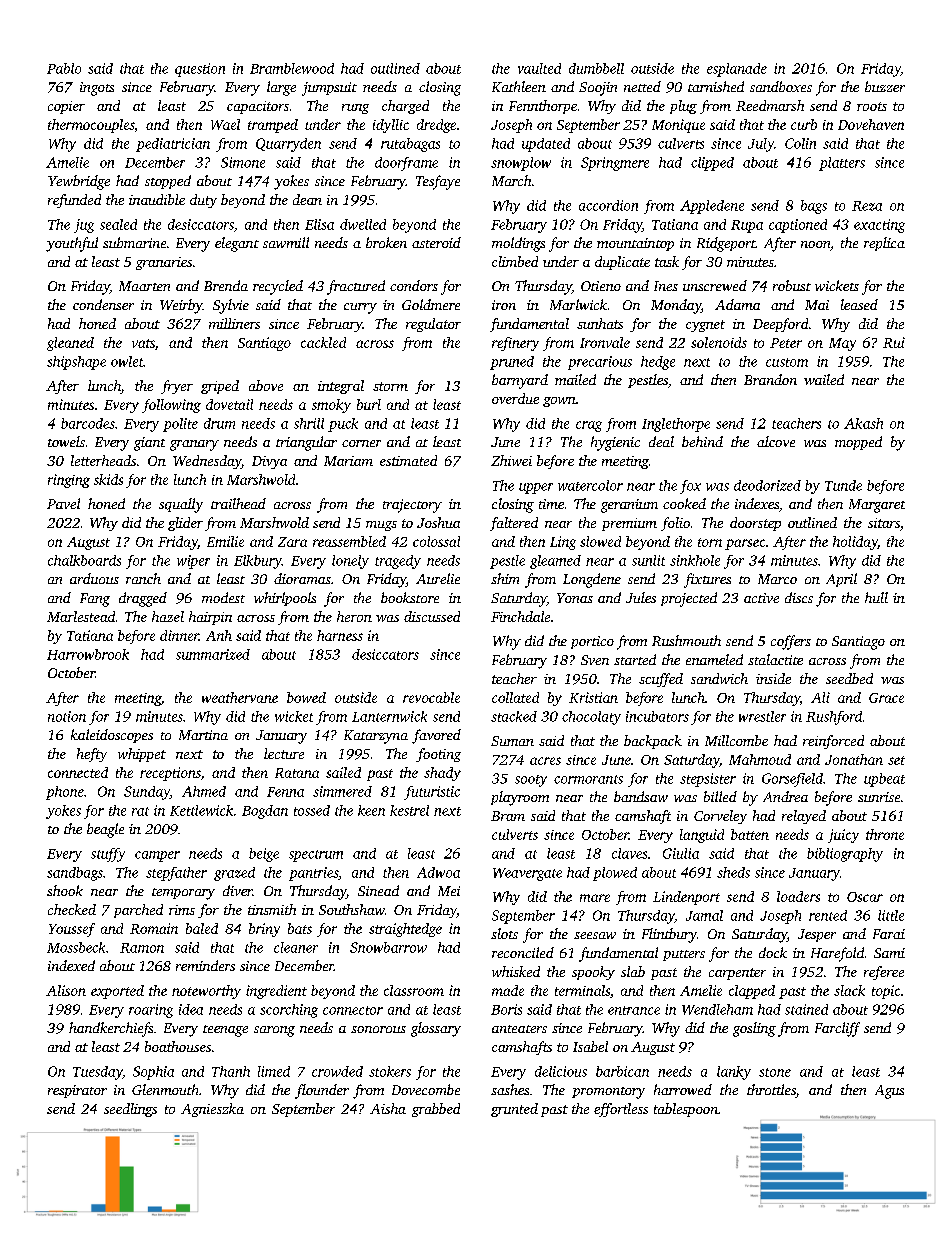  What do you see at coordinates (629, 853) in the image?
I see `claves` at bounding box center [629, 853].
